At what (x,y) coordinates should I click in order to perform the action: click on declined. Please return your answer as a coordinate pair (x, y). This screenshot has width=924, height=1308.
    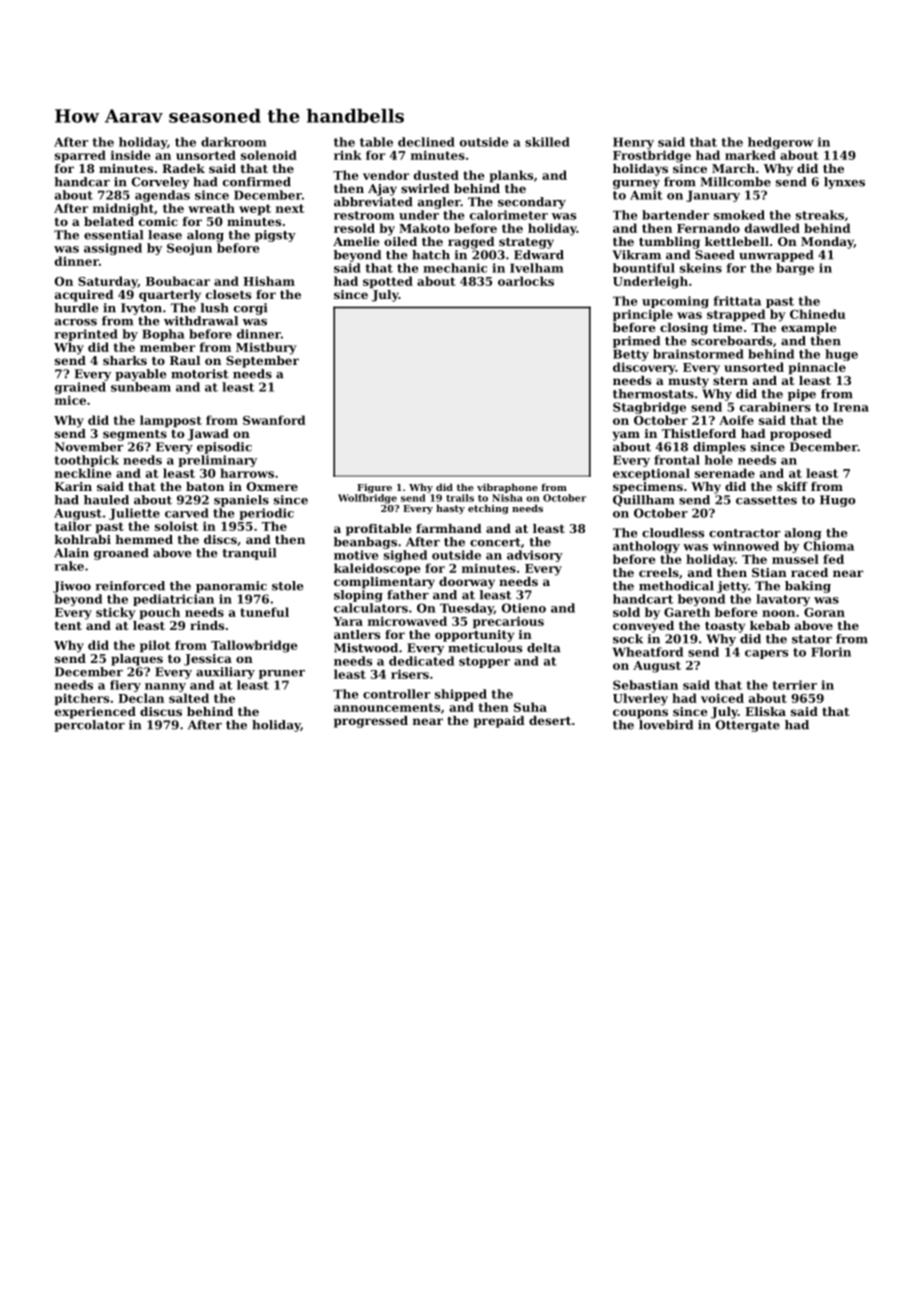
    Looking at the image, I should click on (426, 142).
